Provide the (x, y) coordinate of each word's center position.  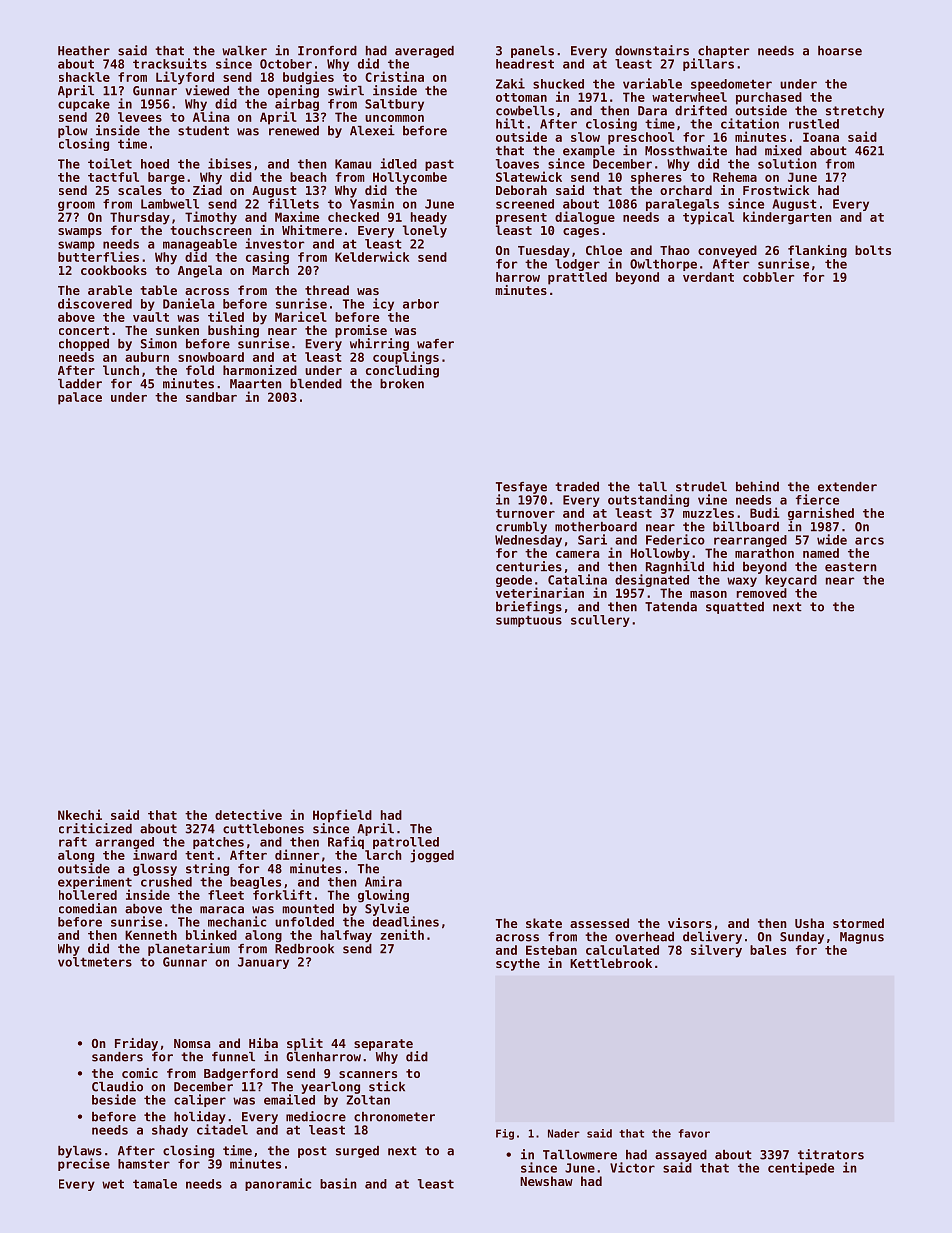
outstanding (648, 500)
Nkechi (80, 814)
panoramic (278, 1184)
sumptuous (529, 621)
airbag (297, 104)
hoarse (840, 51)
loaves (517, 164)
